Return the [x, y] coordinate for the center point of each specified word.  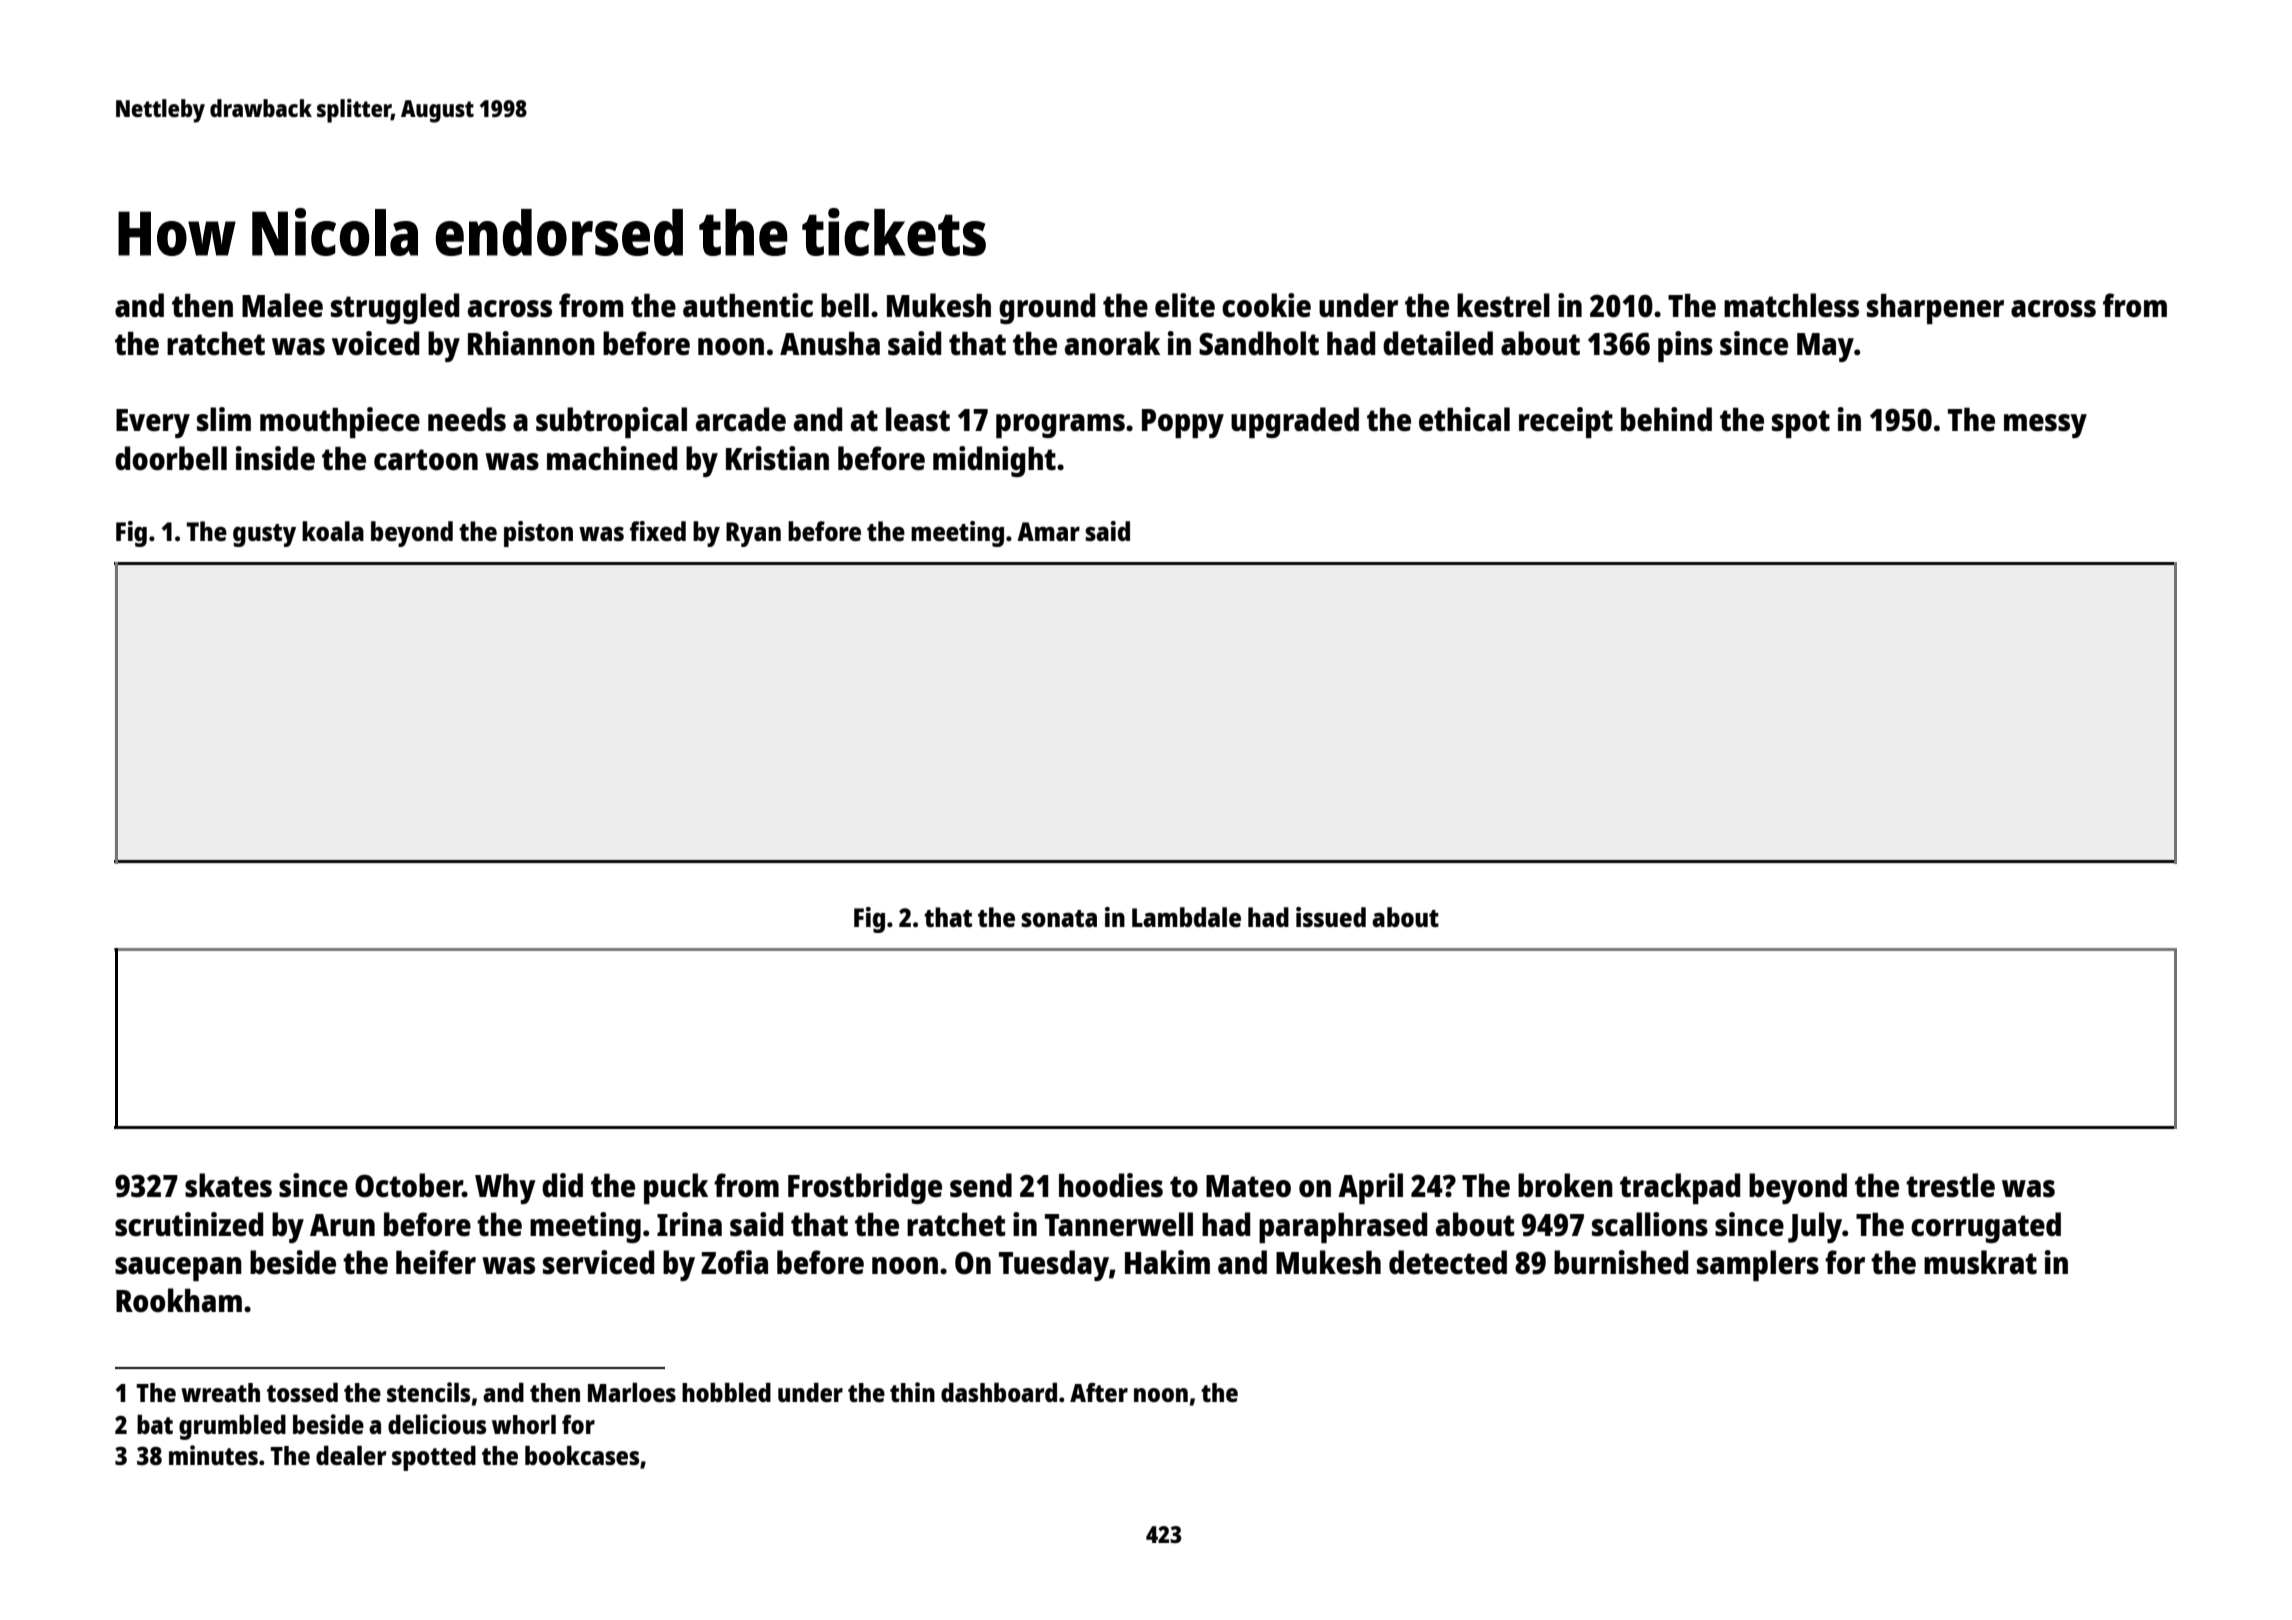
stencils [428, 1392]
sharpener [1935, 309]
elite [1185, 305]
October [409, 1185]
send [981, 1185]
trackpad [1680, 1188]
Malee [282, 305]
